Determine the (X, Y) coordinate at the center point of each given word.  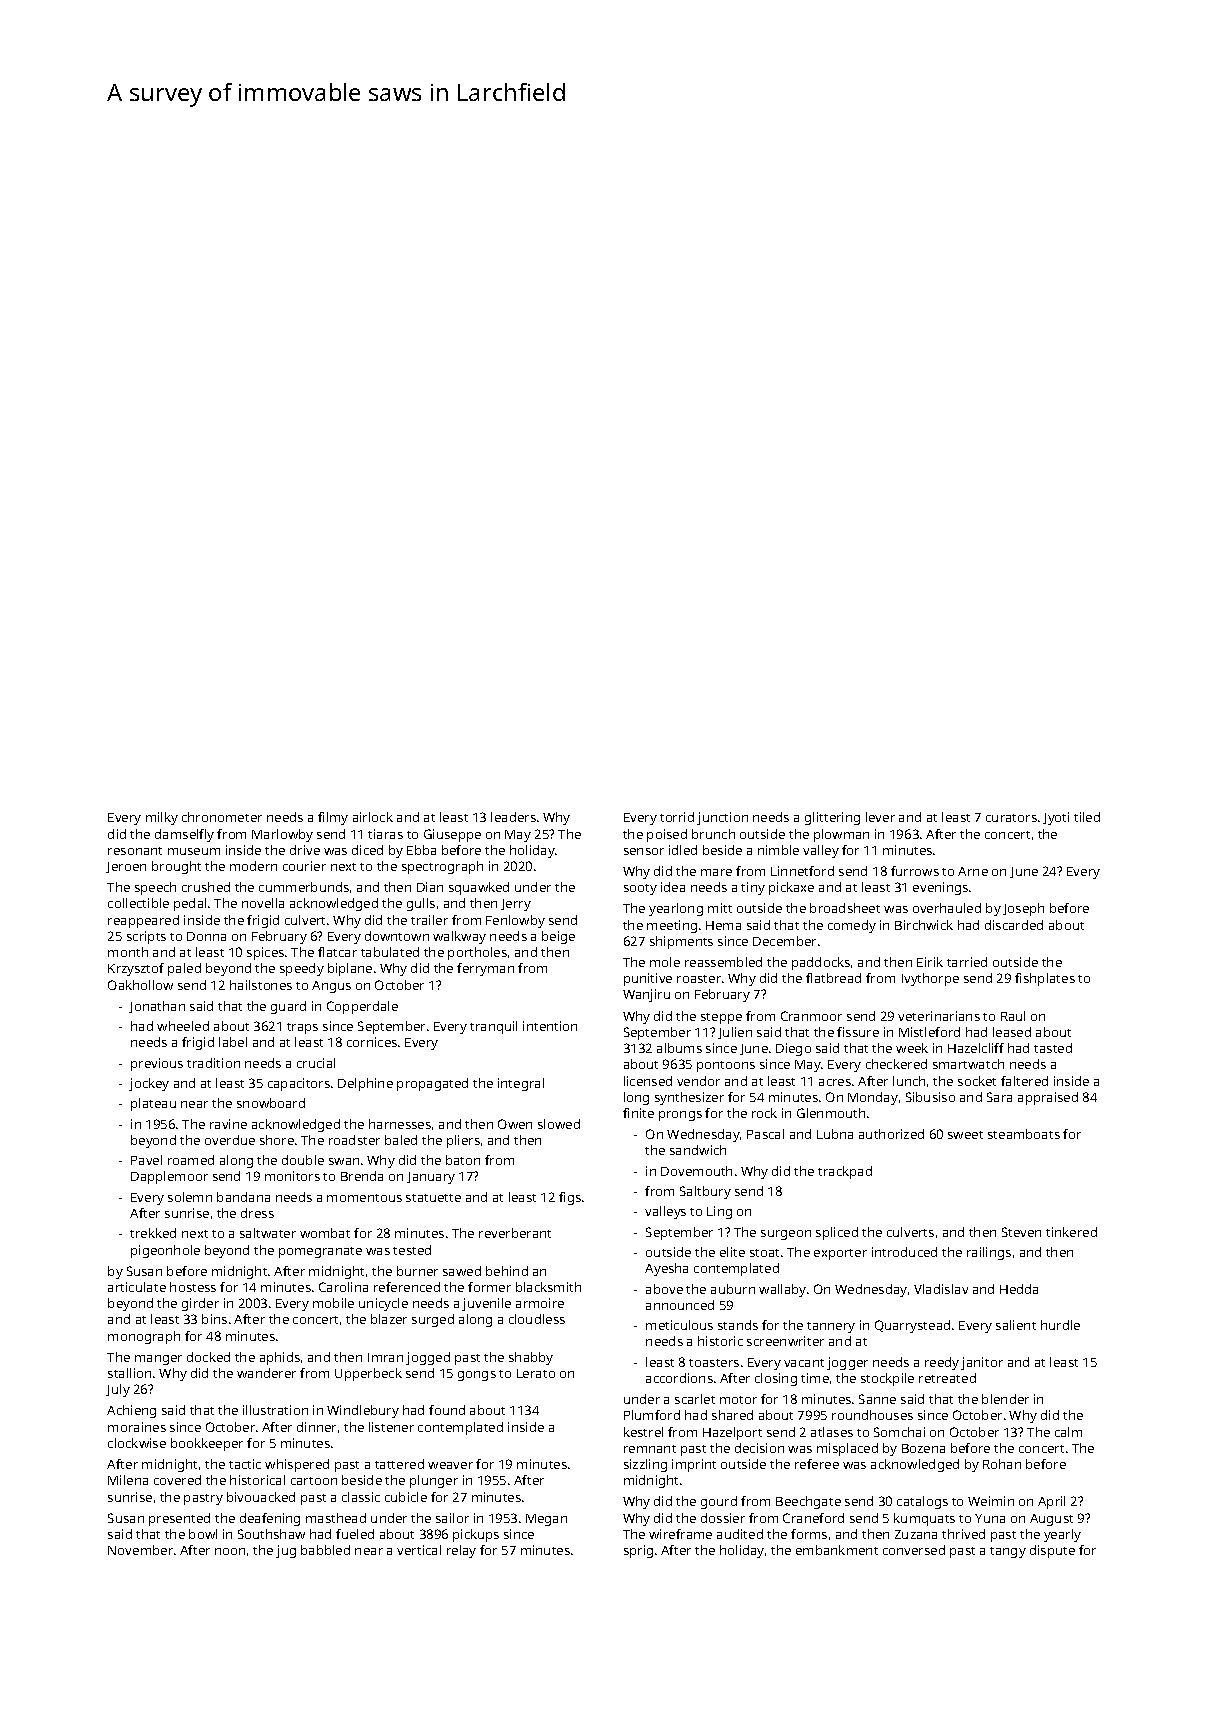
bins (214, 1319)
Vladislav (941, 1289)
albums (679, 1048)
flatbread (833, 978)
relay (461, 1551)
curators (1011, 818)
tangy (1008, 1552)
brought (176, 867)
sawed (462, 1271)
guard (288, 1007)
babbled (325, 1550)
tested (412, 1250)
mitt (720, 908)
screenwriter (785, 1341)
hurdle (1060, 1325)
